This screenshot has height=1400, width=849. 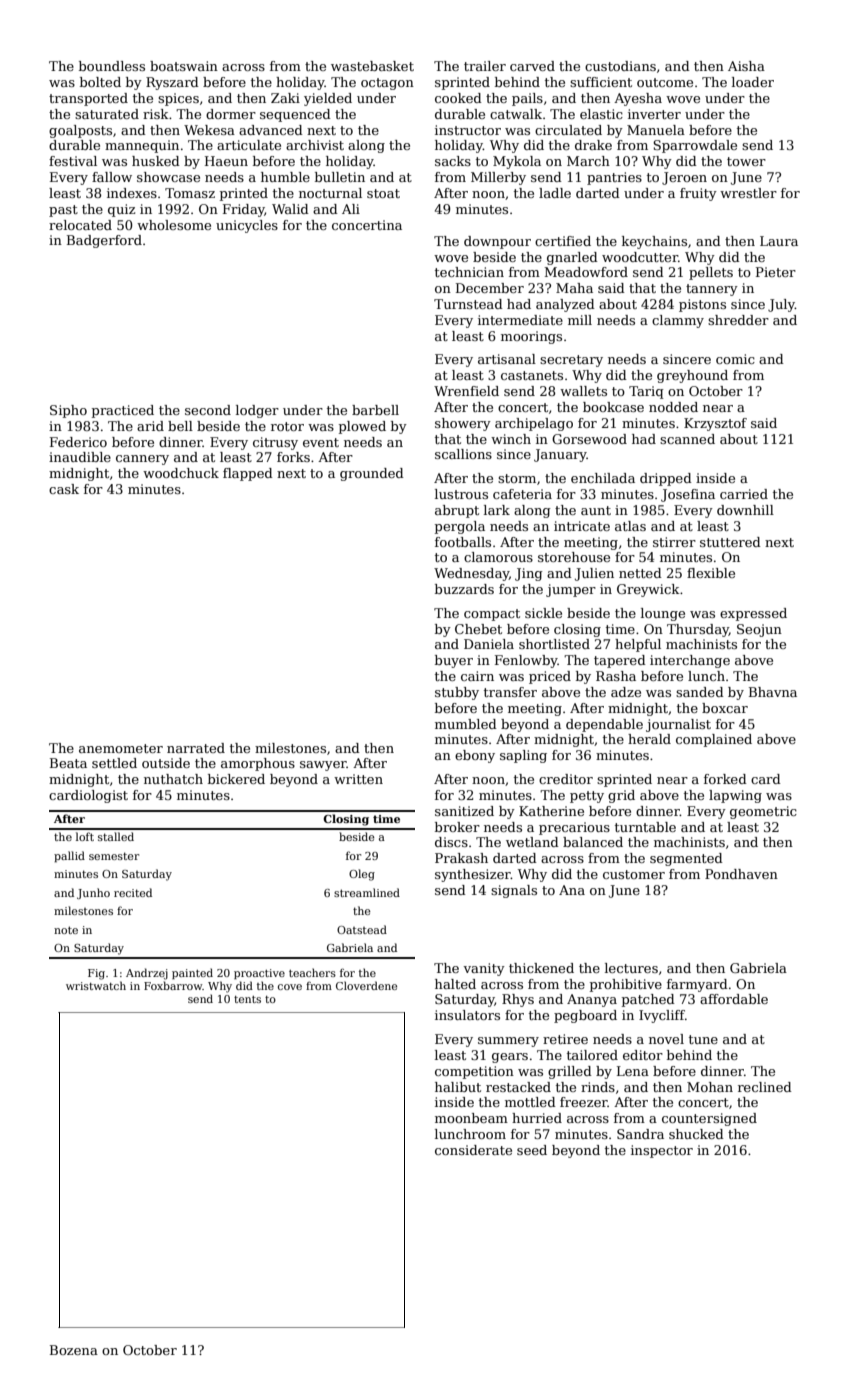 I want to click on Bozena, so click(x=74, y=1350).
